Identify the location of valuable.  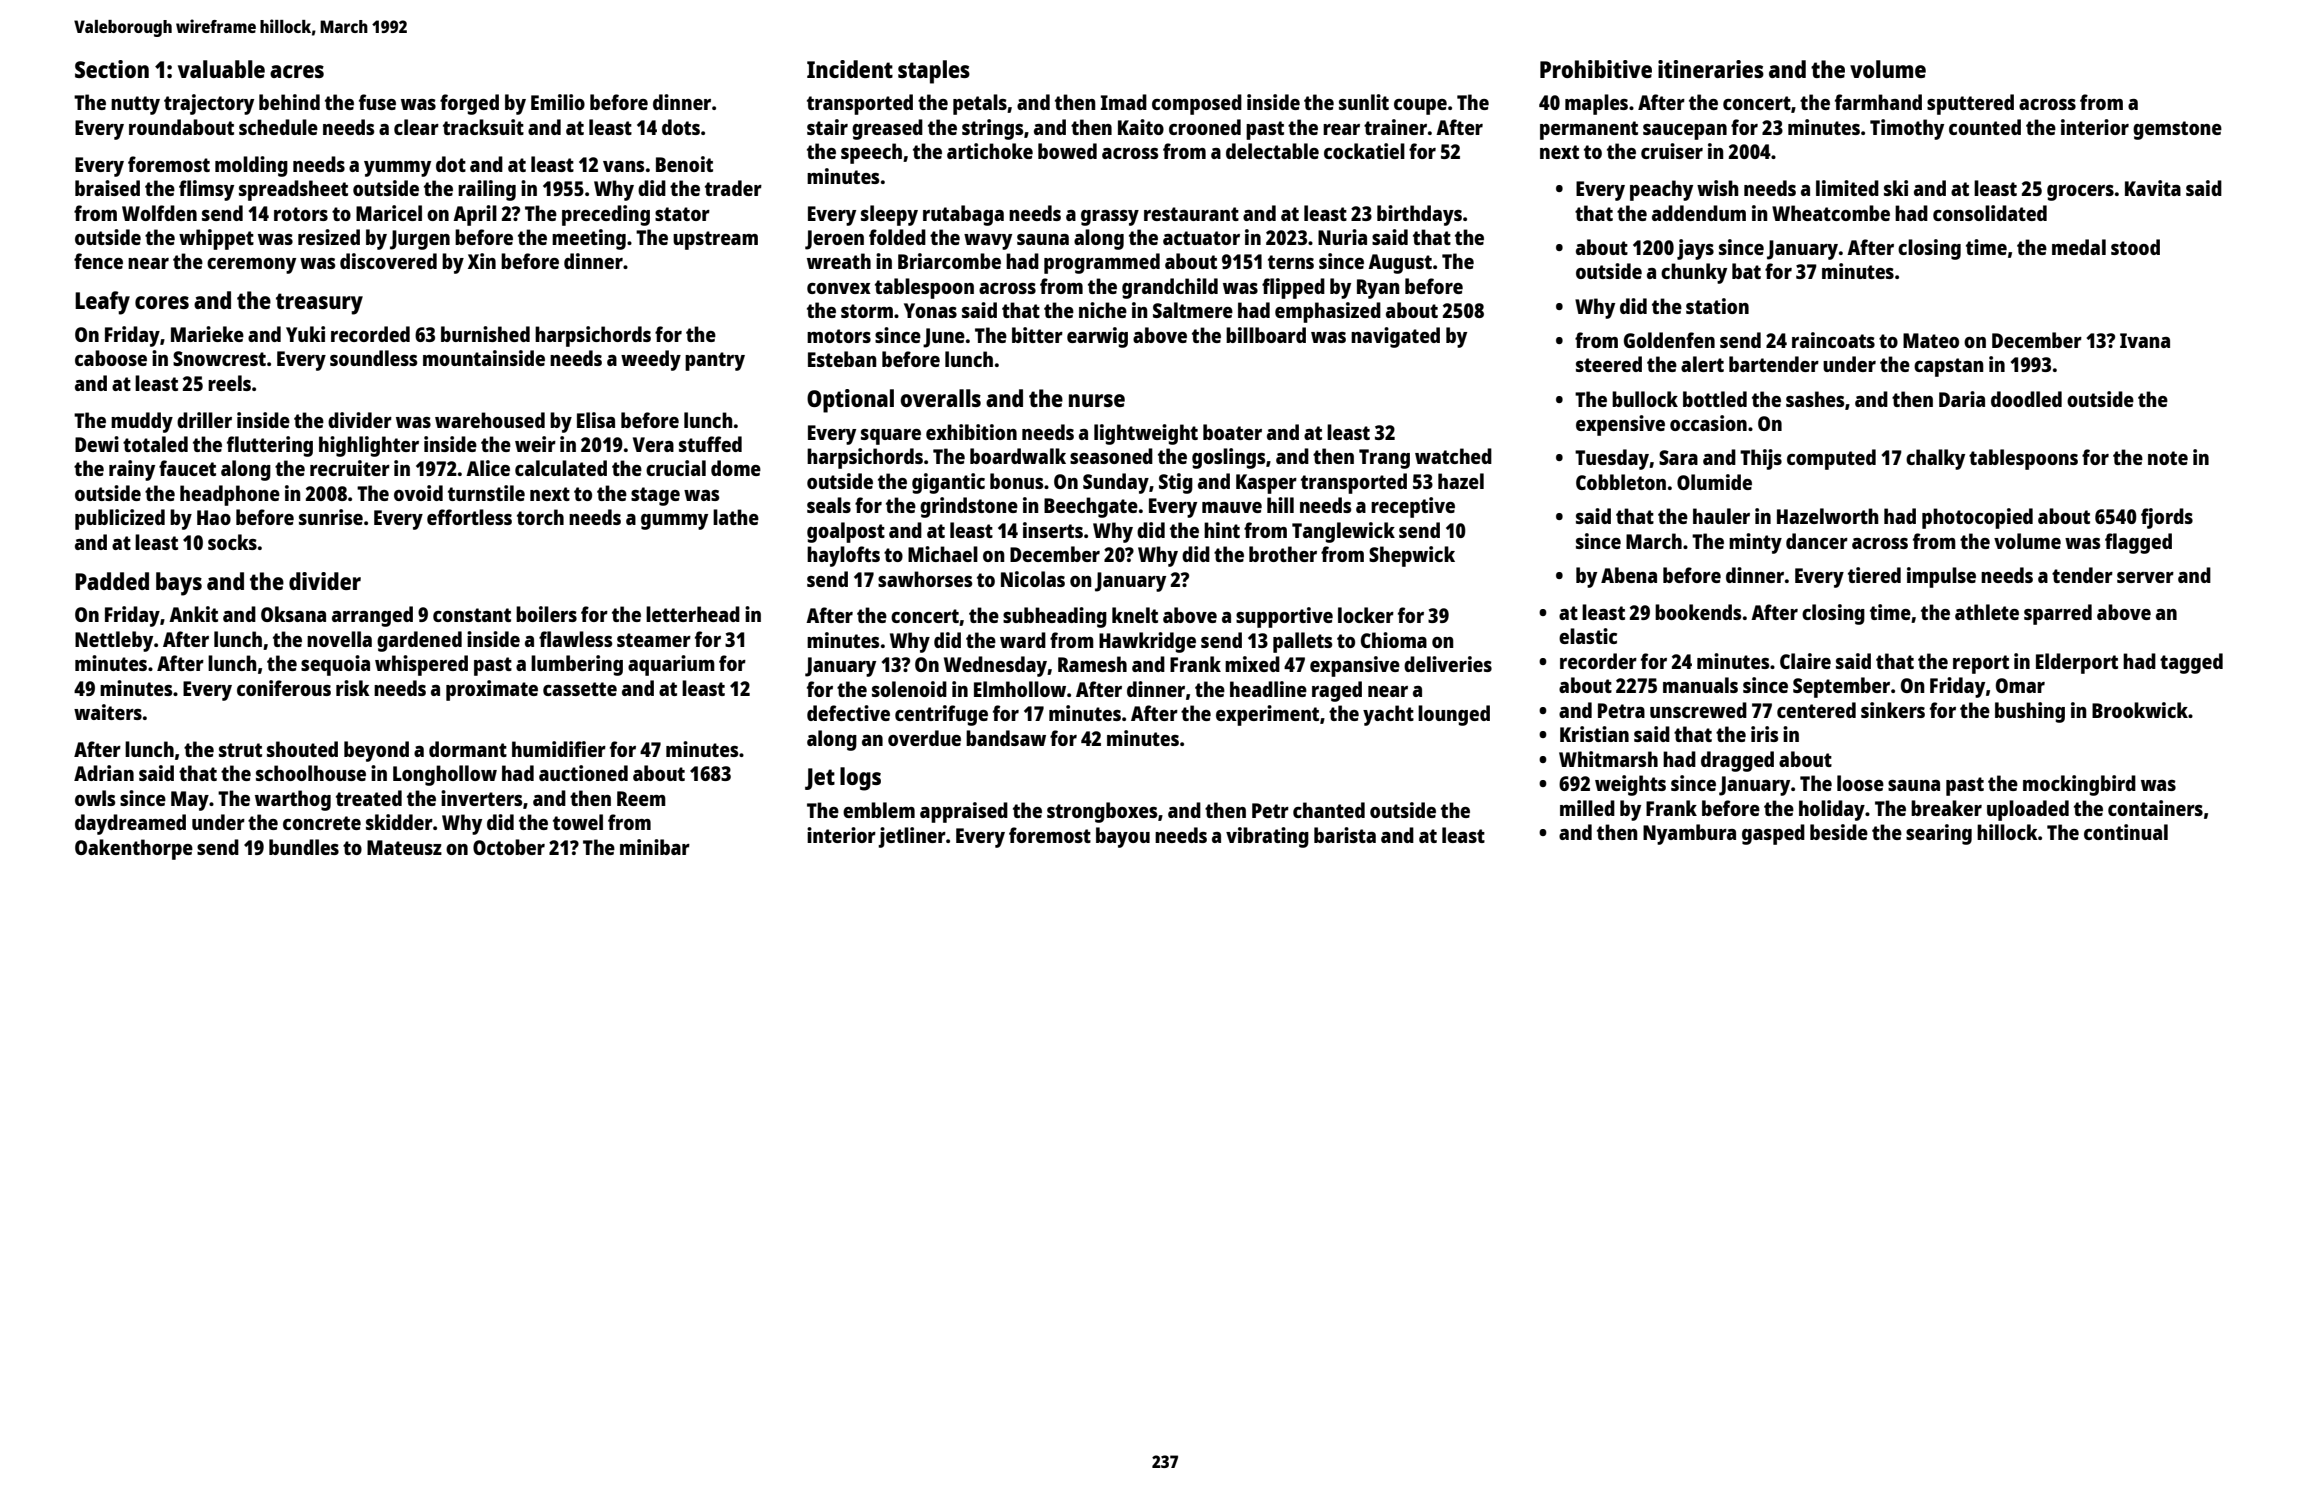
(221, 69).
